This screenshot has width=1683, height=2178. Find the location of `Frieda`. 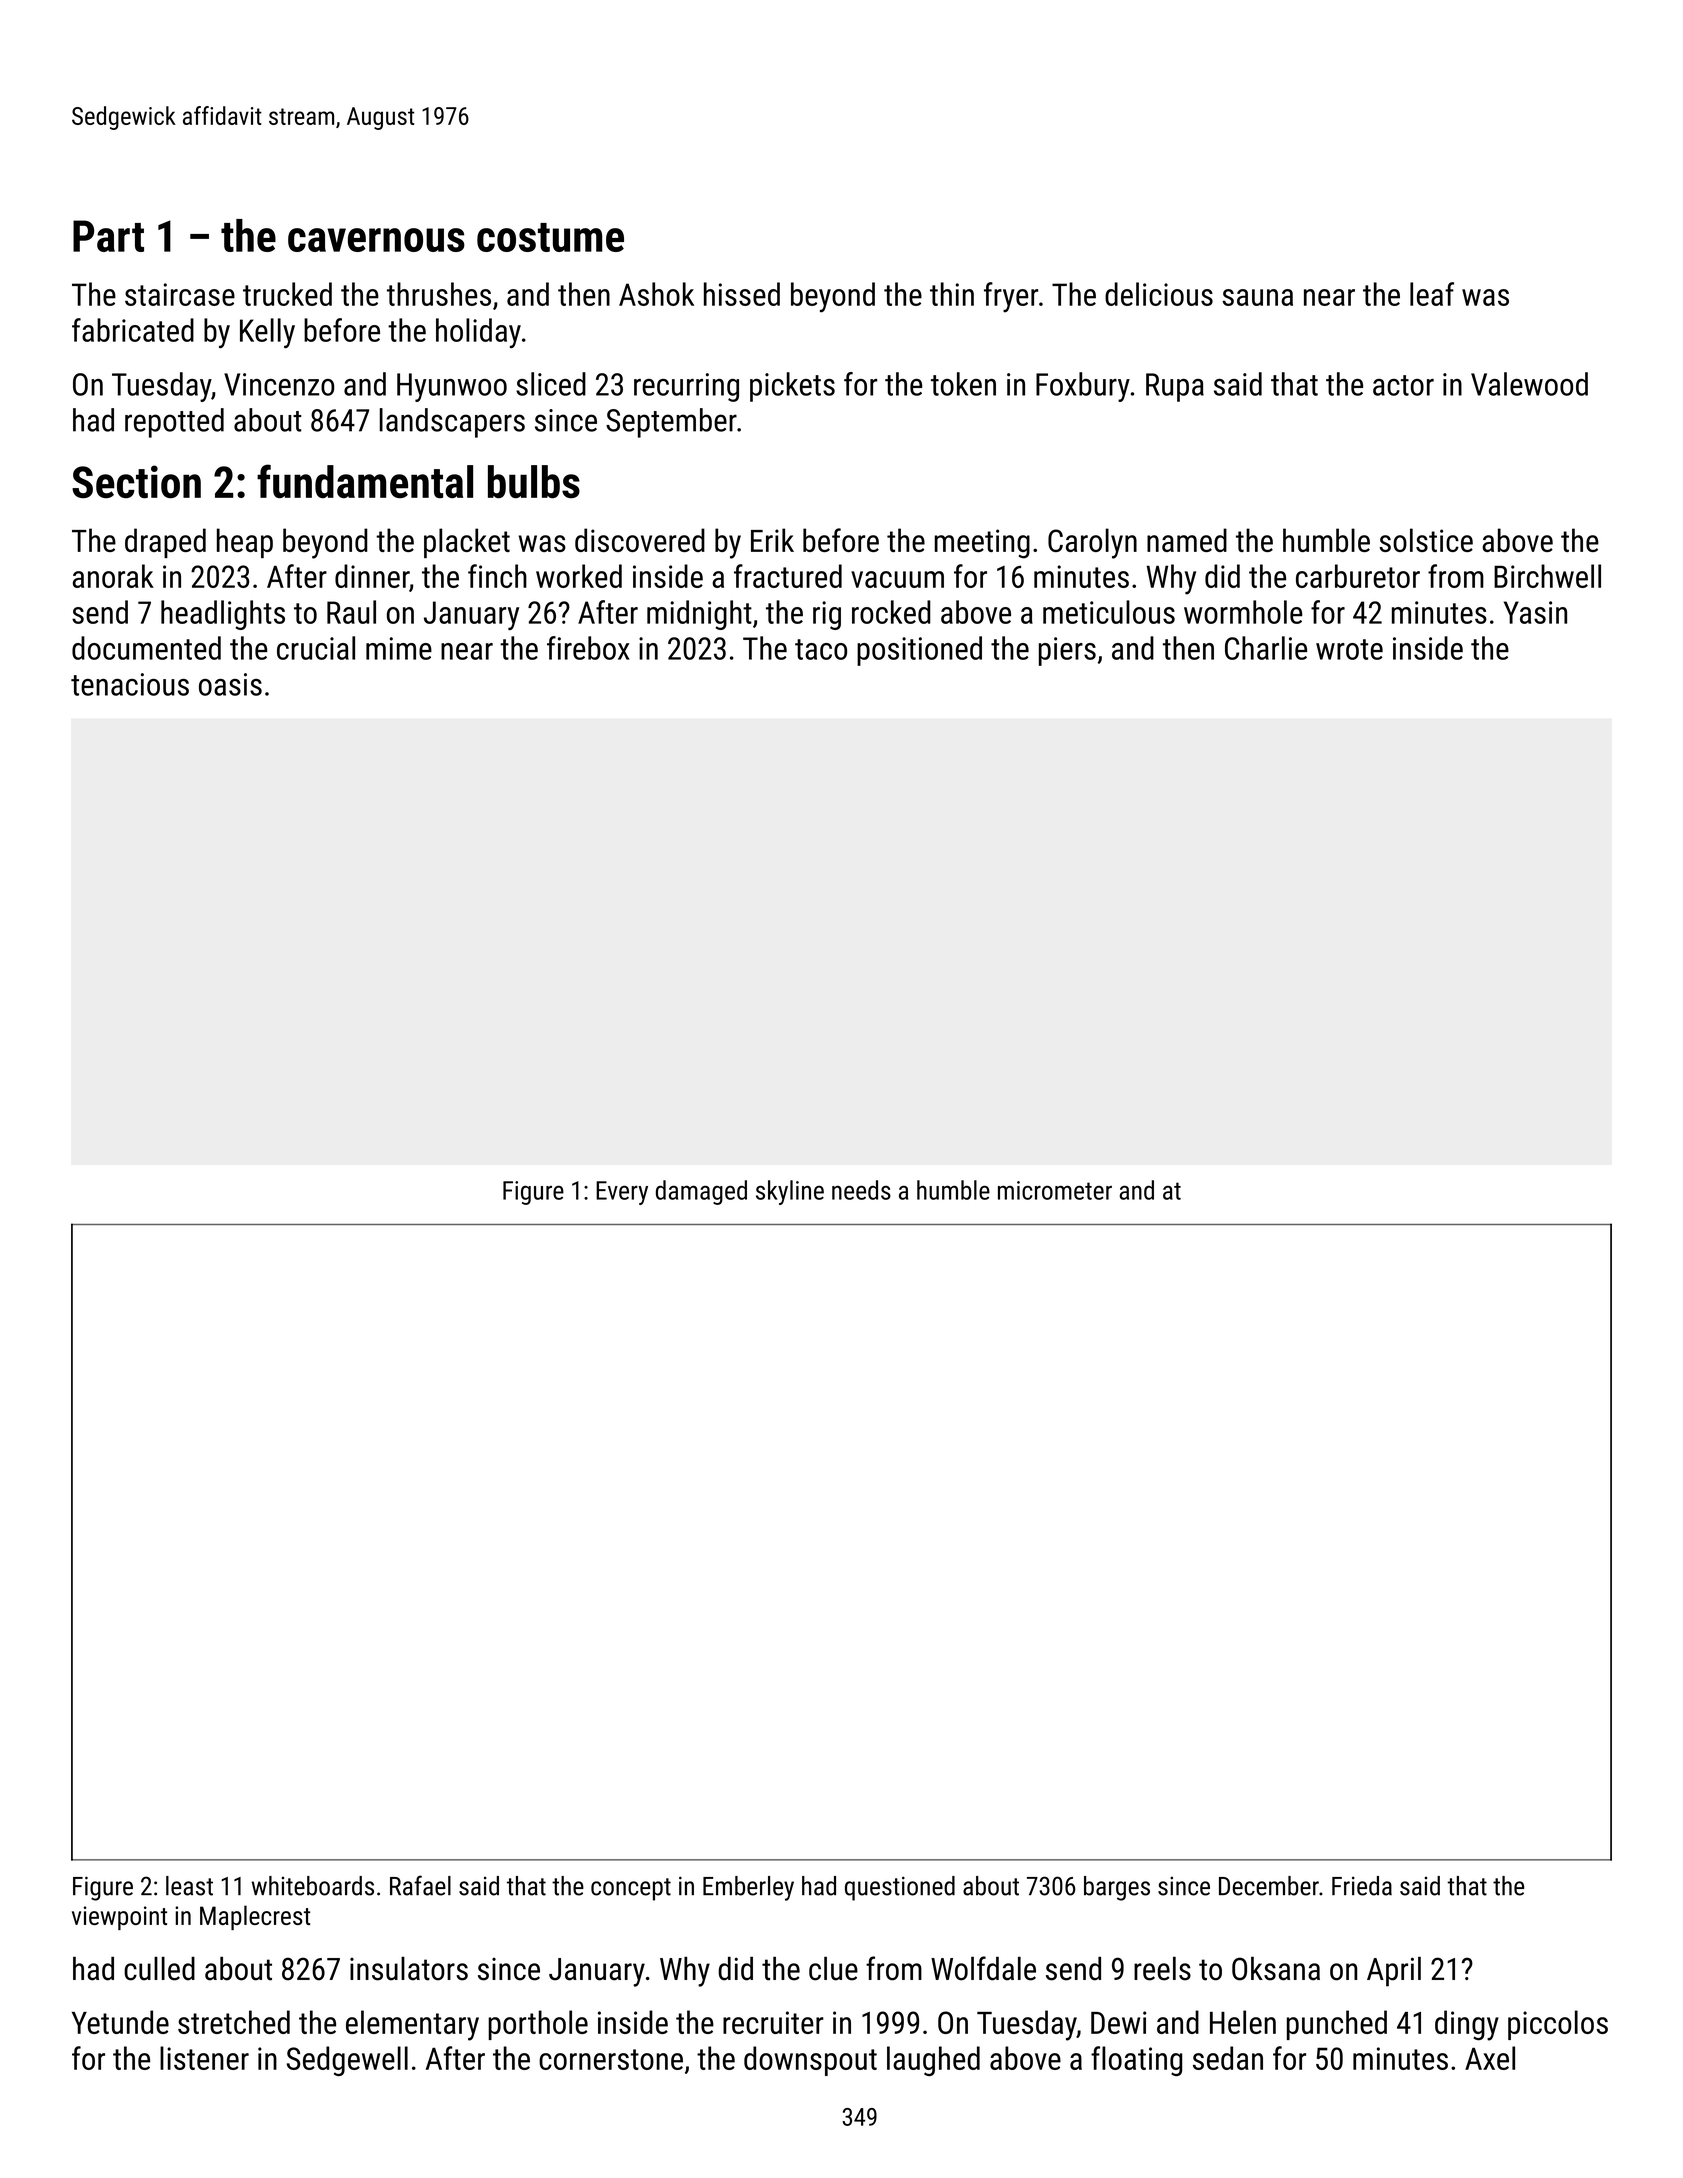

Frieda is located at coordinates (1362, 1886).
